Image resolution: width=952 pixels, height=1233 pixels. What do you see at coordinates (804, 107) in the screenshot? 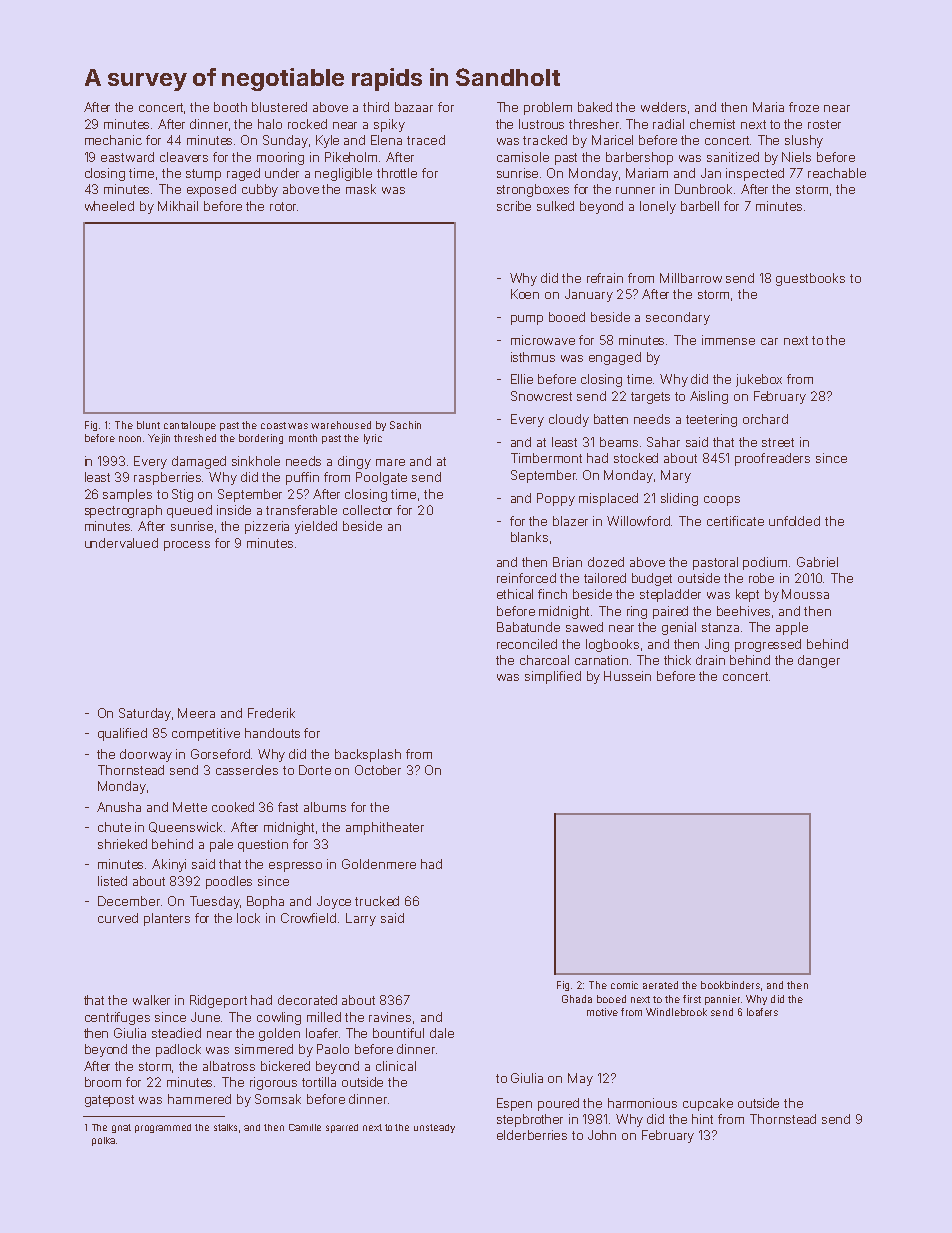
I see `froze` at bounding box center [804, 107].
